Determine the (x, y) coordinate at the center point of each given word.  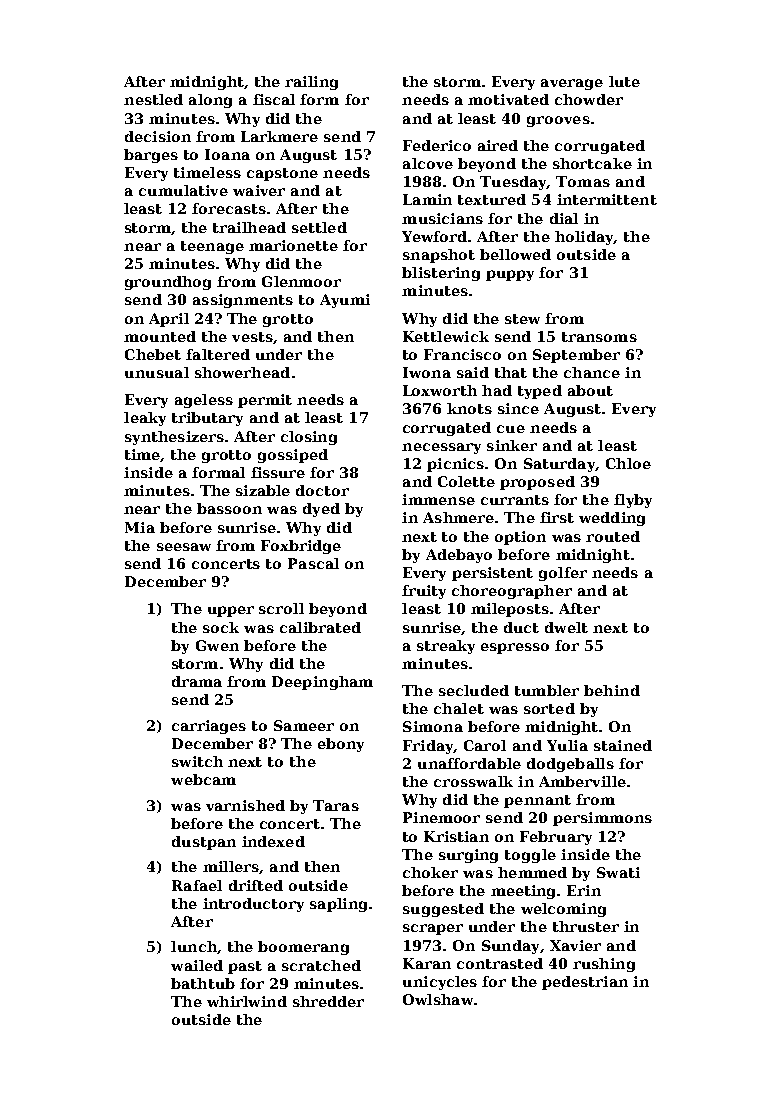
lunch (194, 946)
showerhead (242, 372)
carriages (209, 727)
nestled (153, 99)
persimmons (602, 819)
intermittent (607, 199)
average (572, 84)
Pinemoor (441, 817)
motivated (508, 99)
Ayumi (345, 301)
